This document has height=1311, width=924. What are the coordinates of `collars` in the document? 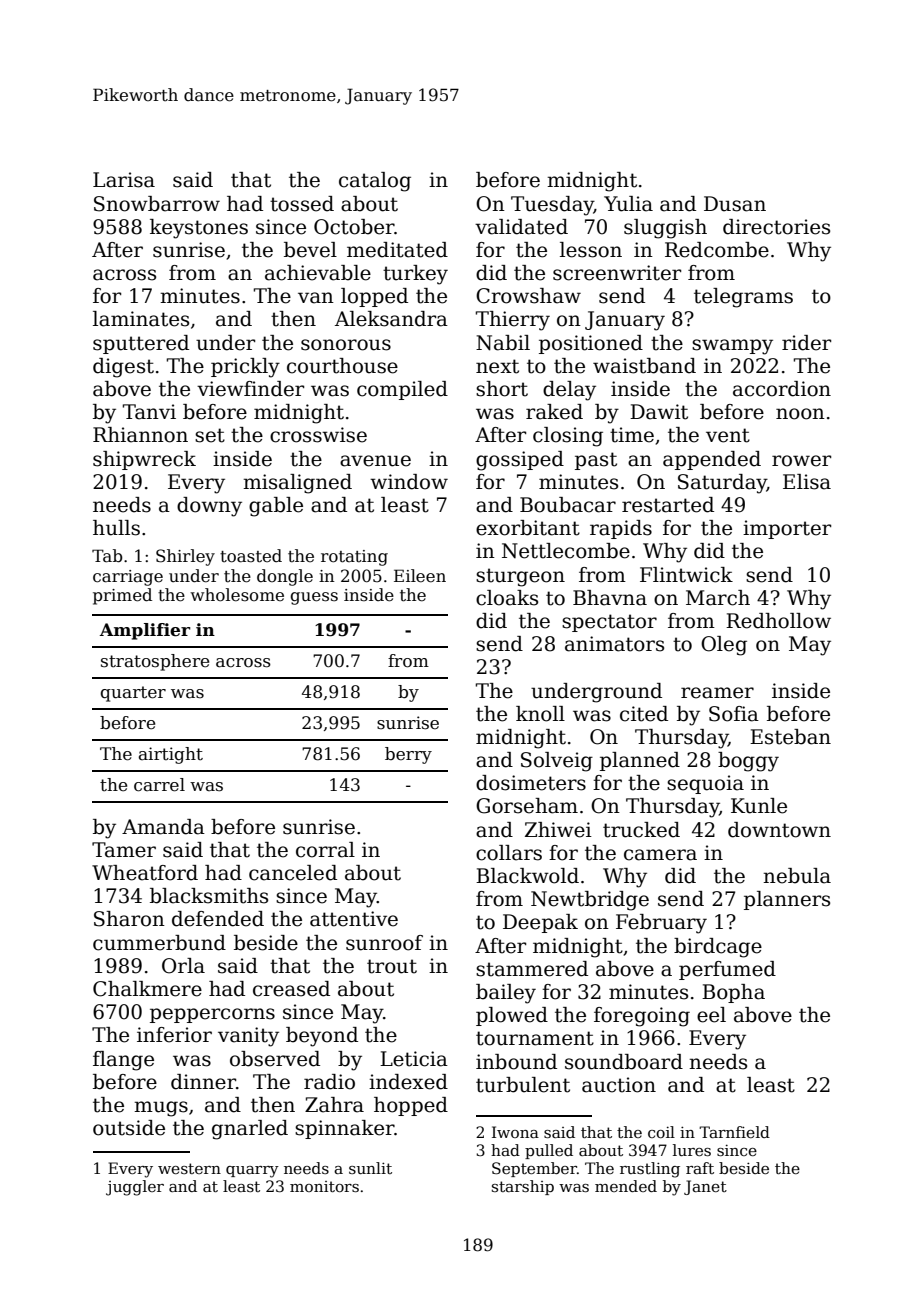 It's located at (509, 853).
